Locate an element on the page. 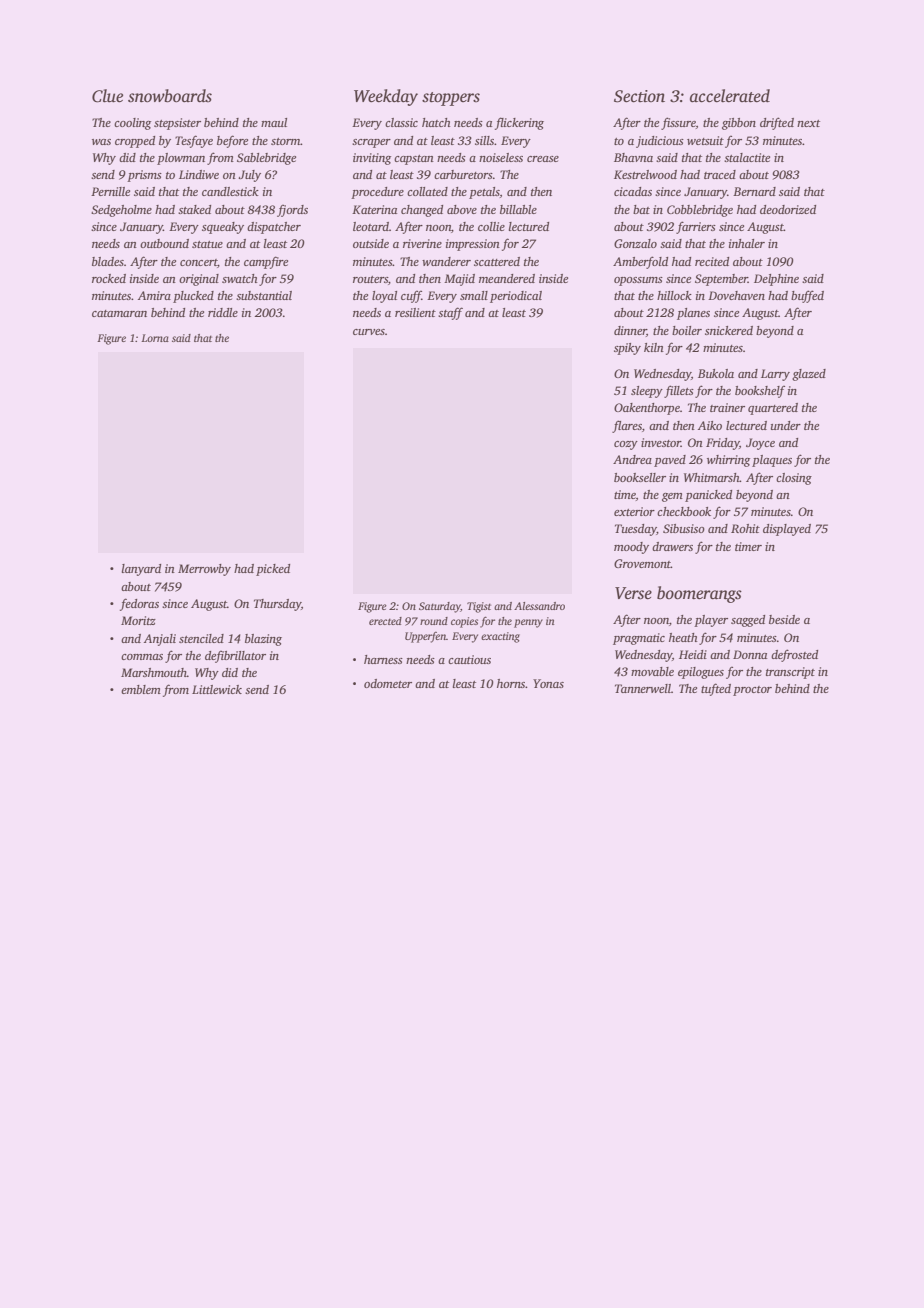 The image size is (924, 1308). odometer is located at coordinates (388, 683).
